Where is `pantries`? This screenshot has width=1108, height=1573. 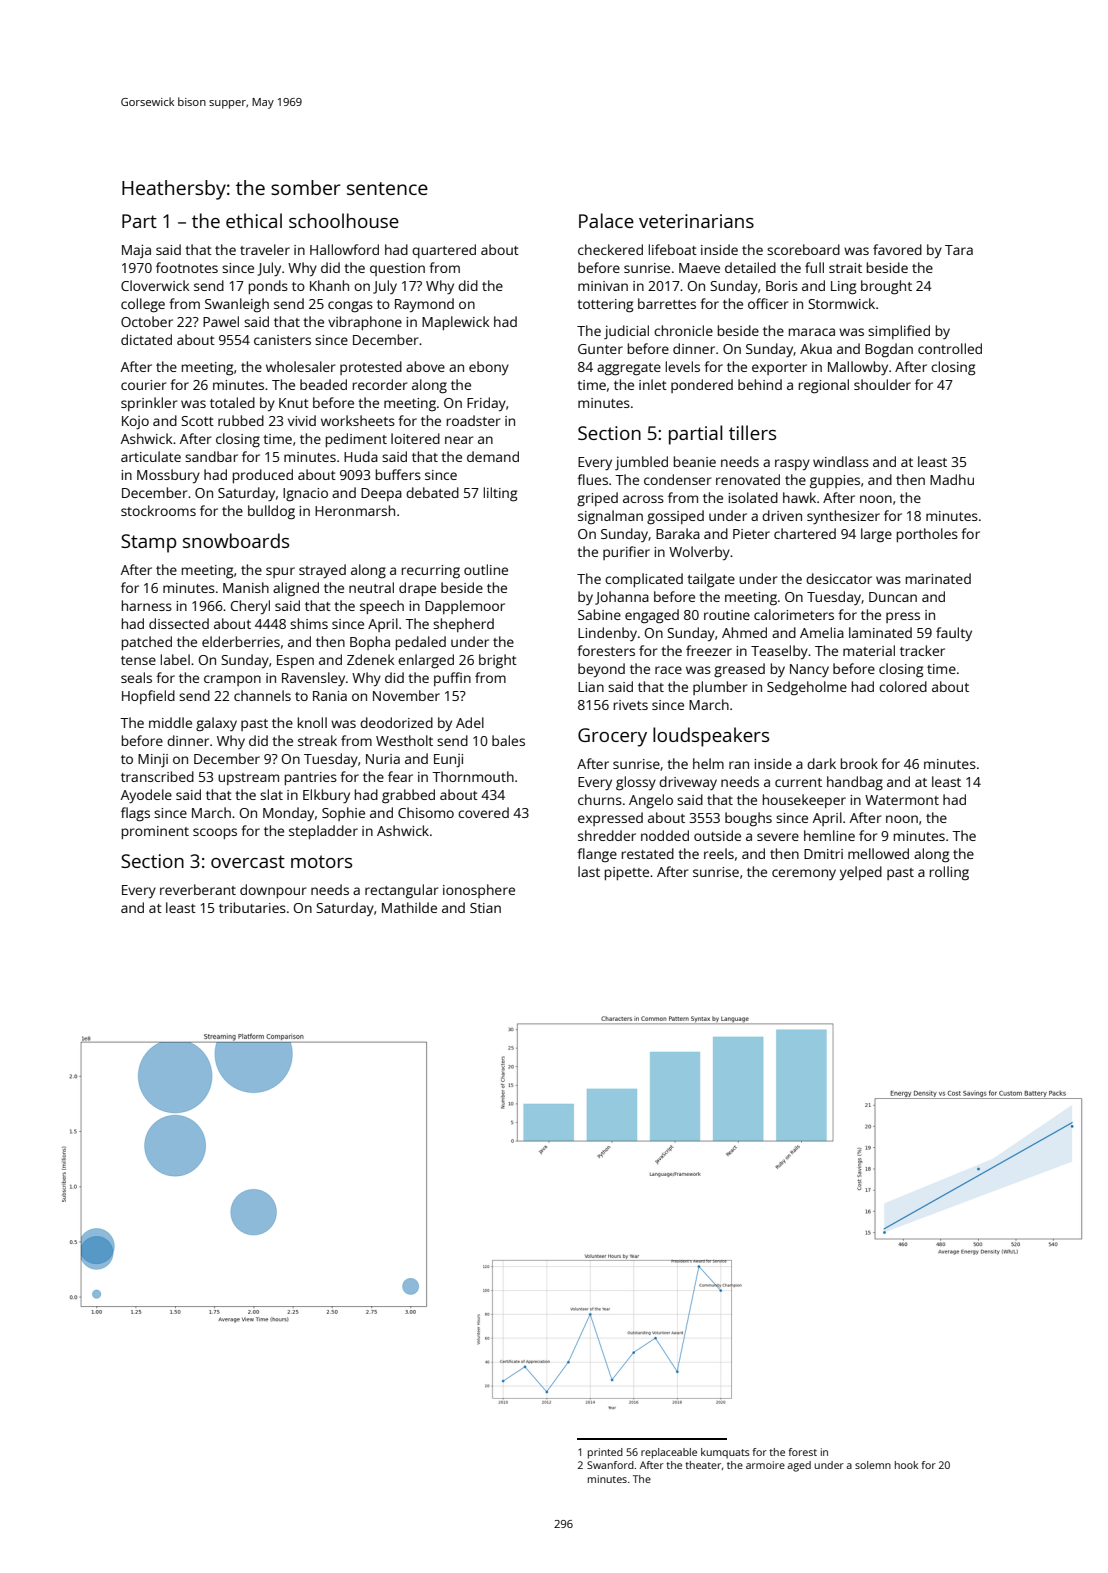
pantries is located at coordinates (311, 778).
